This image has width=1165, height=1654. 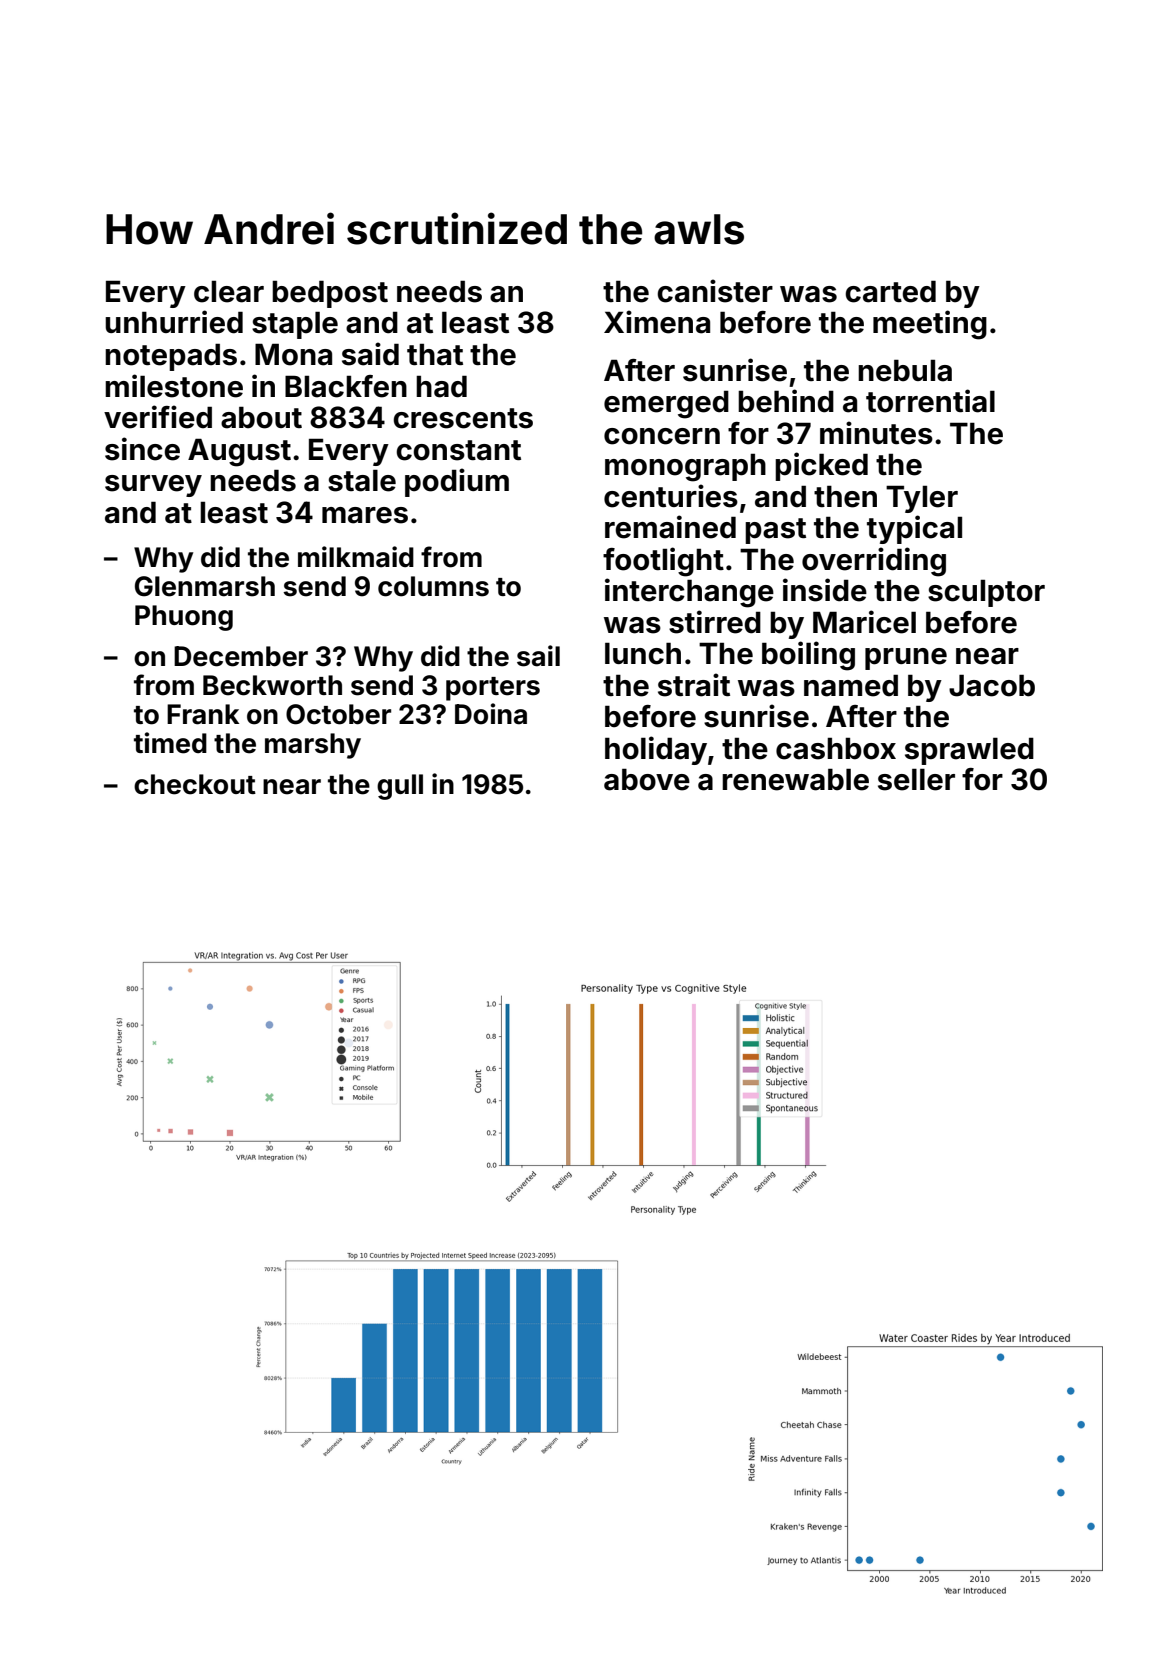 I want to click on Doina, so click(x=491, y=714).
